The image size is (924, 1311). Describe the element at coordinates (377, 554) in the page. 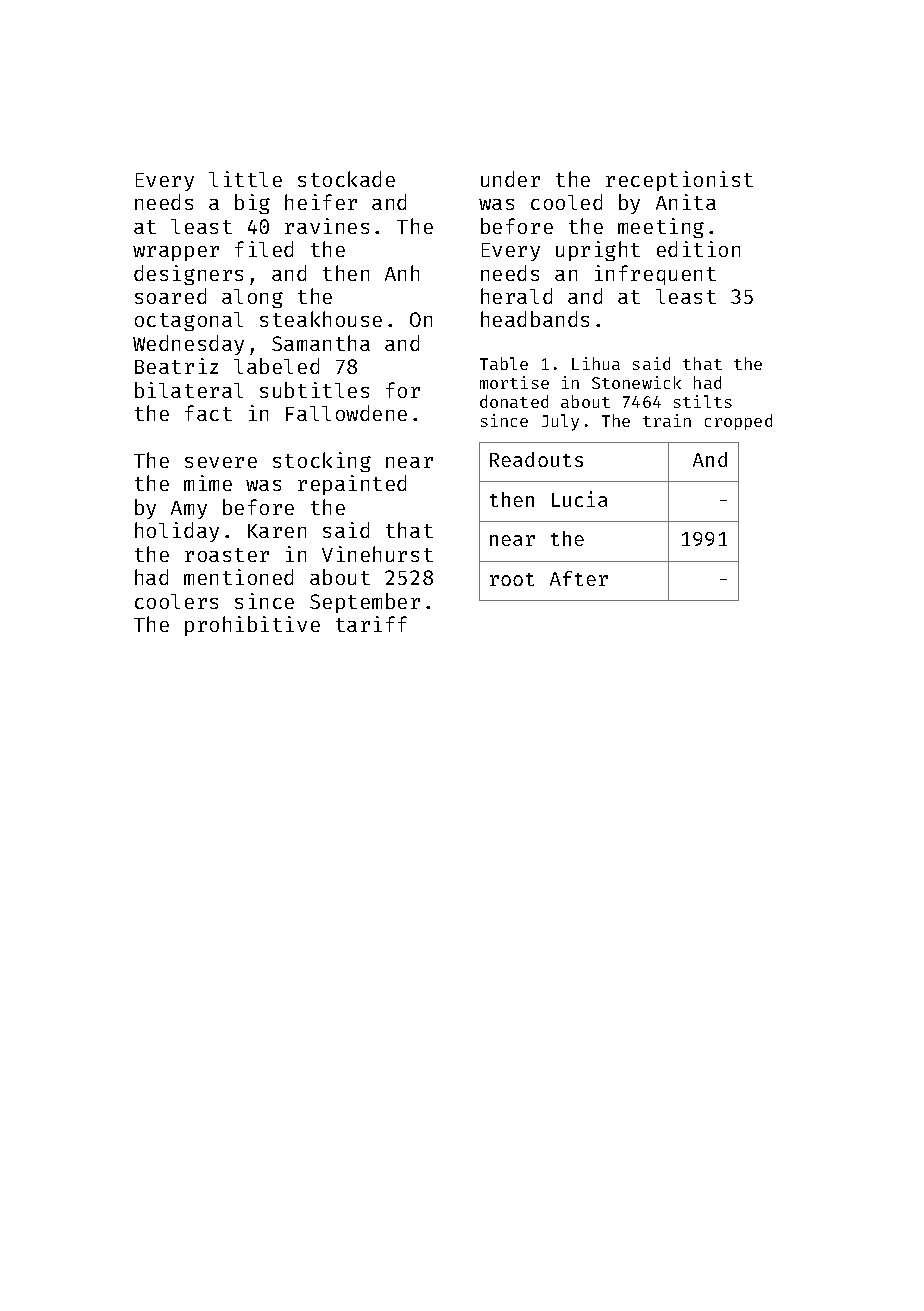

I see `Vinehurst` at that location.
